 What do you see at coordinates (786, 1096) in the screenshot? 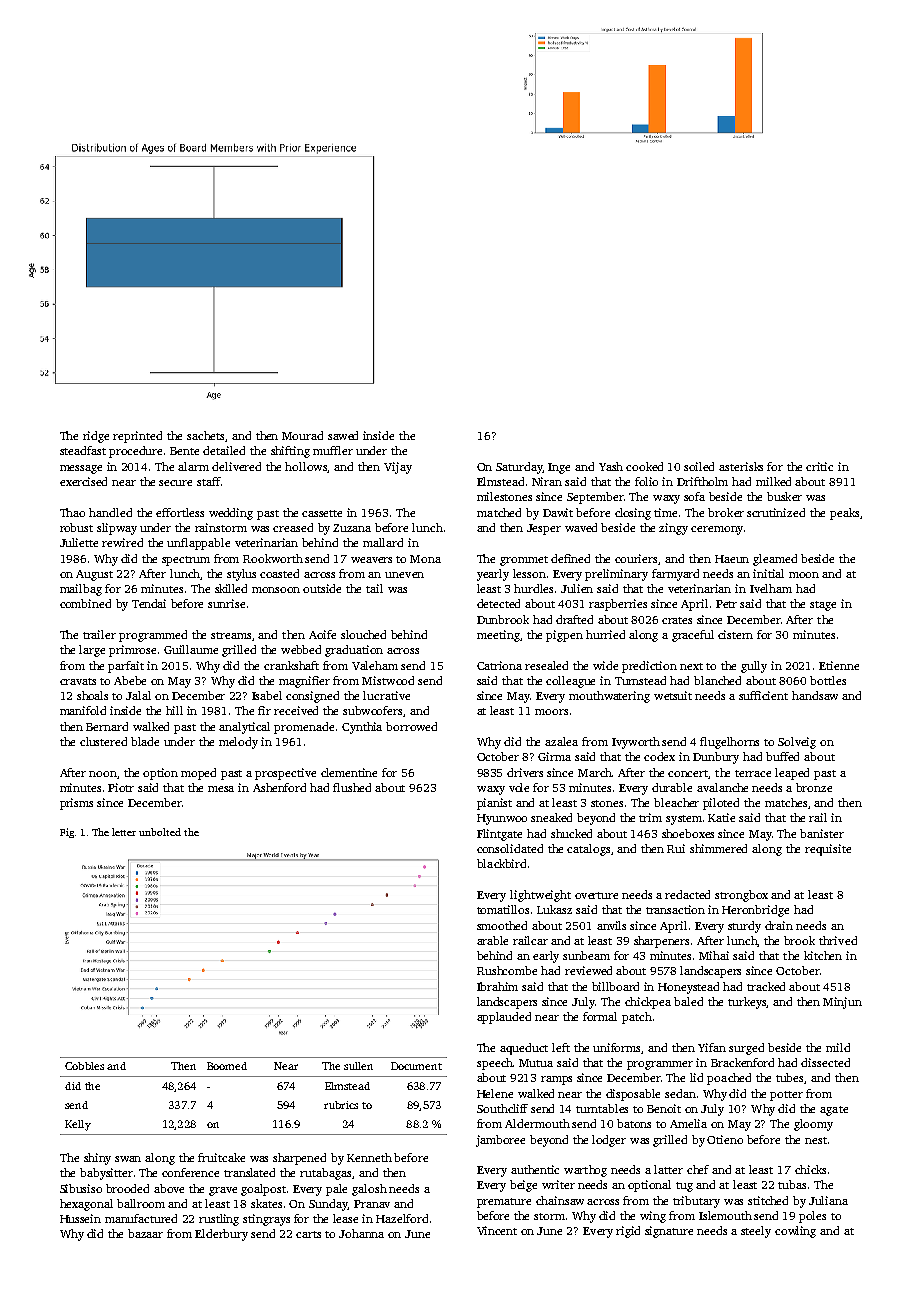
I see `potter` at bounding box center [786, 1096].
